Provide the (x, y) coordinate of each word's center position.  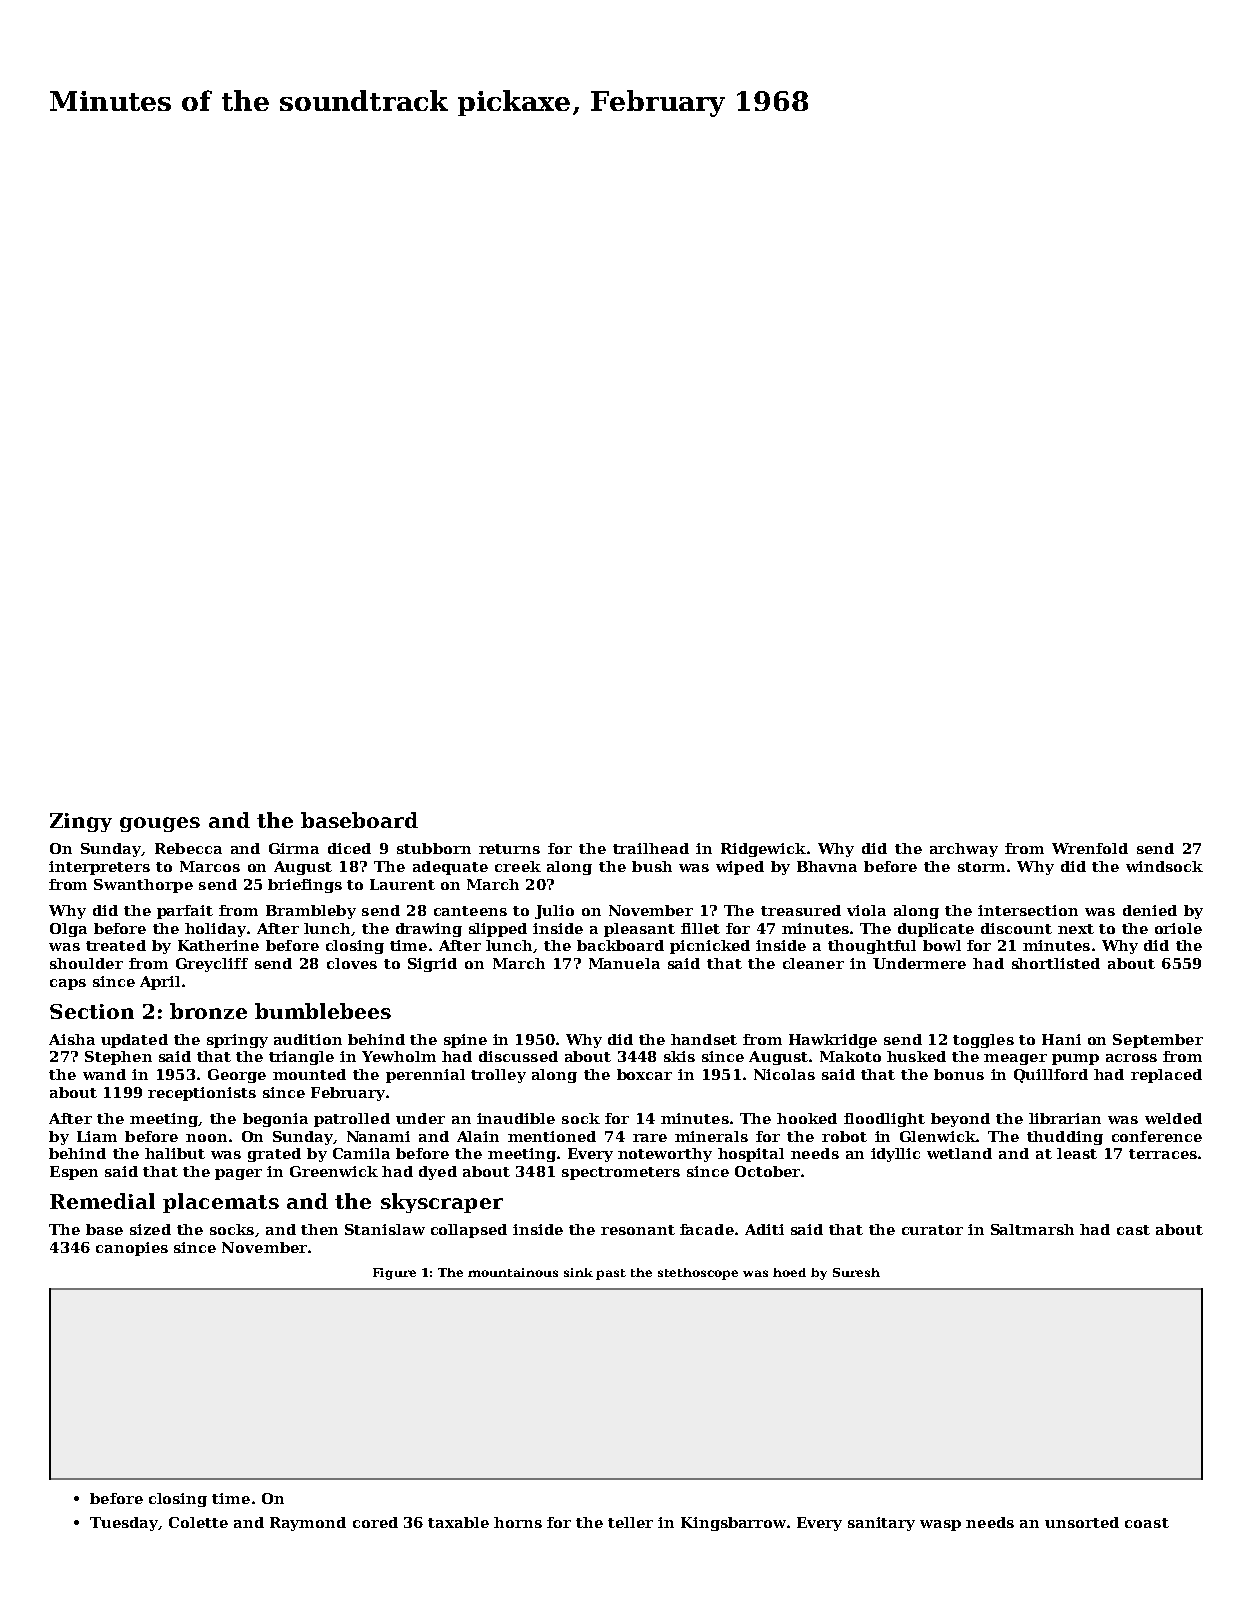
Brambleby (311, 912)
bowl (942, 945)
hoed (789, 1272)
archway (964, 850)
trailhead (651, 848)
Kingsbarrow (733, 1524)
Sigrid (432, 965)
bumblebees (323, 1011)
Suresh (856, 1272)
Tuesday (124, 1524)
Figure (394, 1274)
